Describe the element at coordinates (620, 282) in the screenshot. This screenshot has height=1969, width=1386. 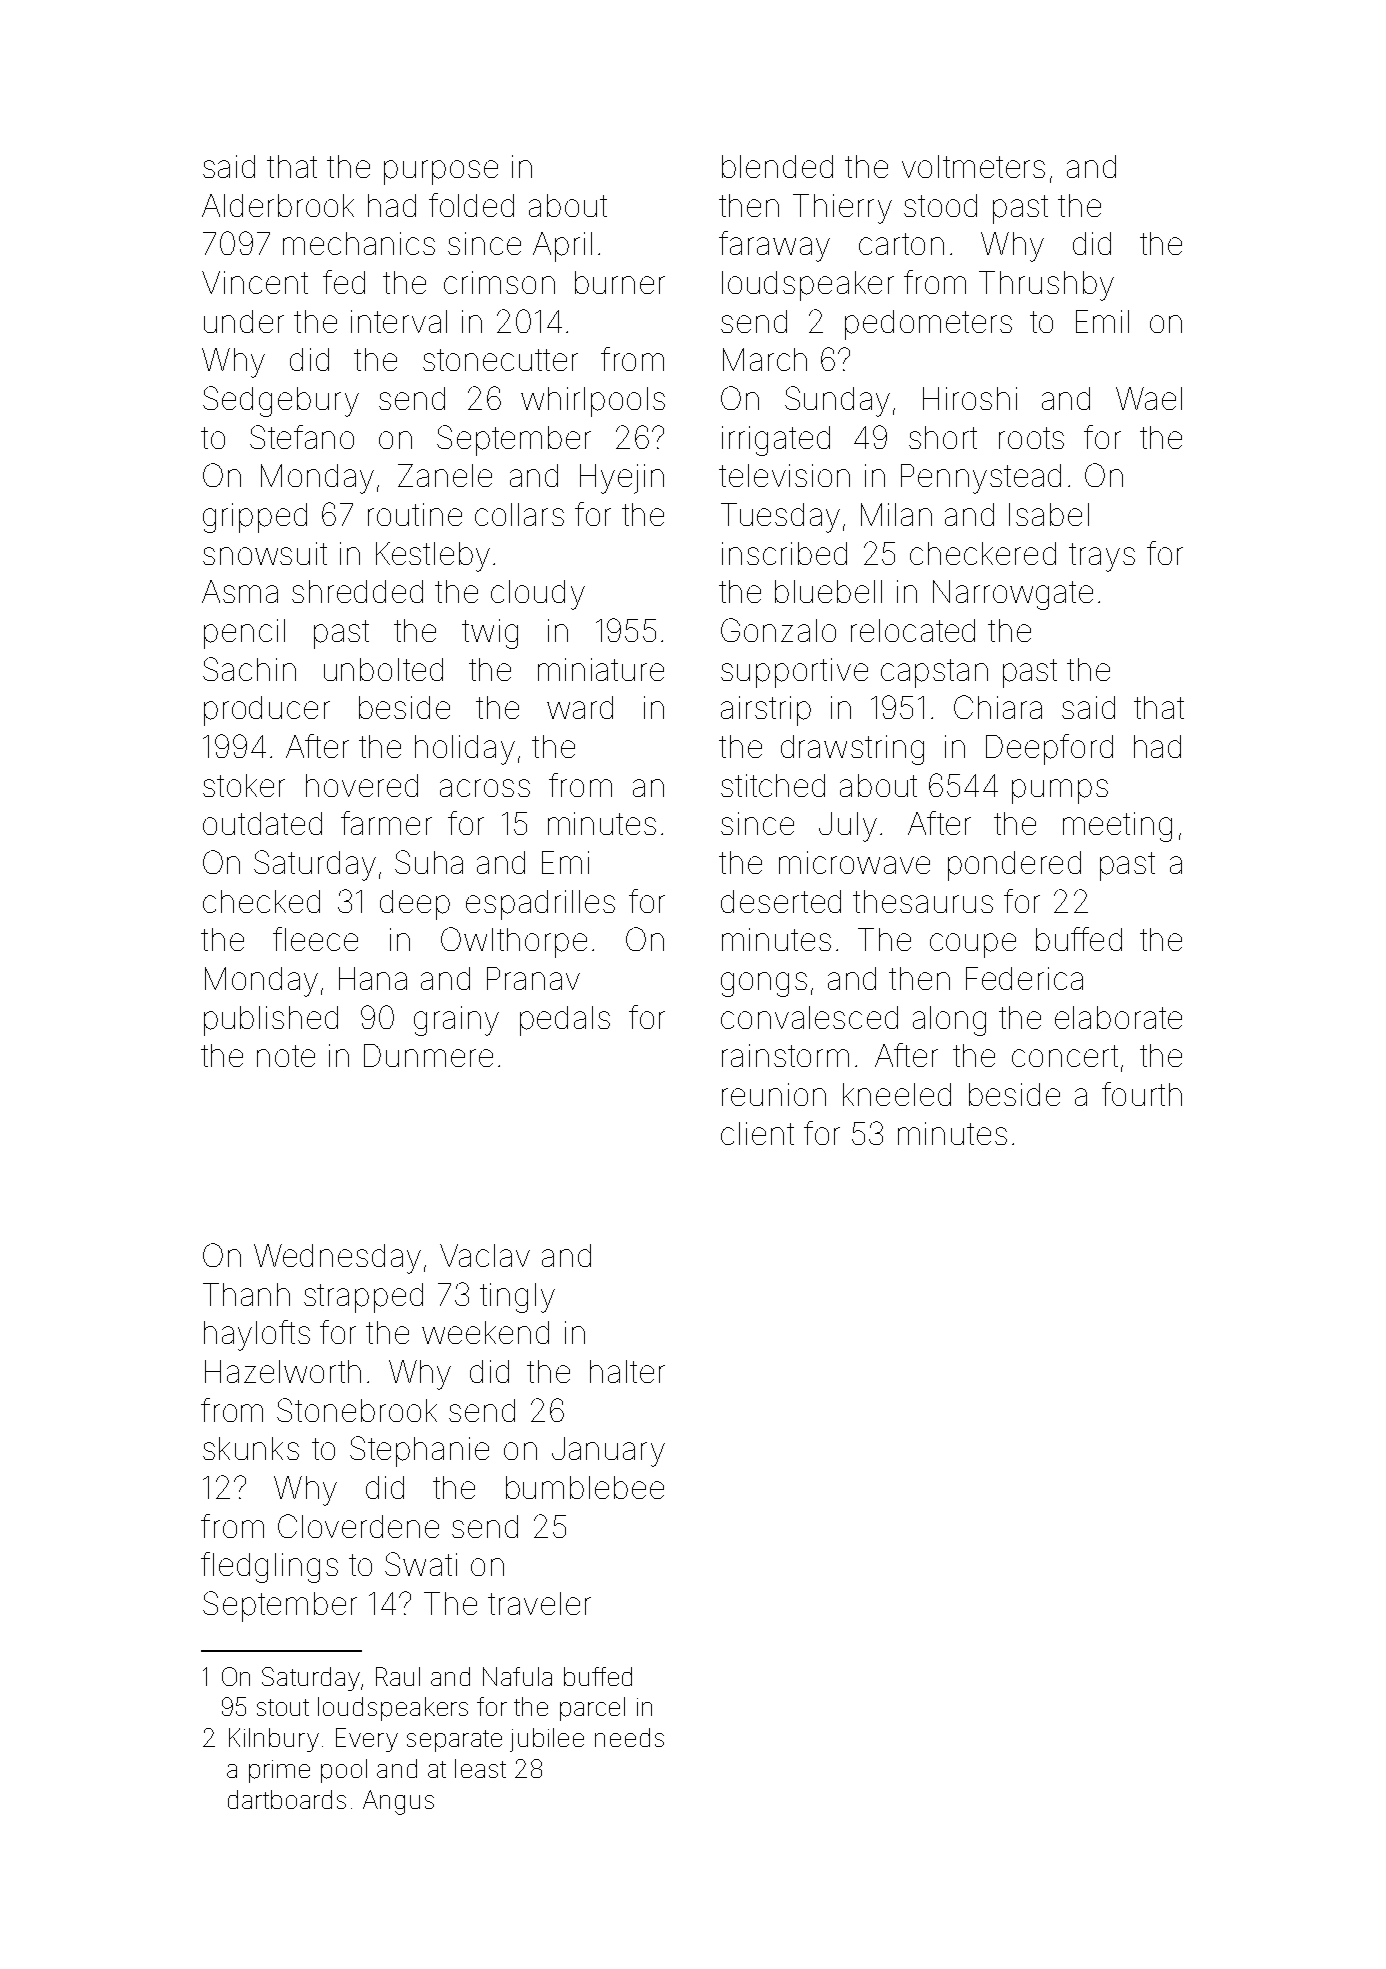
I see `burner` at that location.
